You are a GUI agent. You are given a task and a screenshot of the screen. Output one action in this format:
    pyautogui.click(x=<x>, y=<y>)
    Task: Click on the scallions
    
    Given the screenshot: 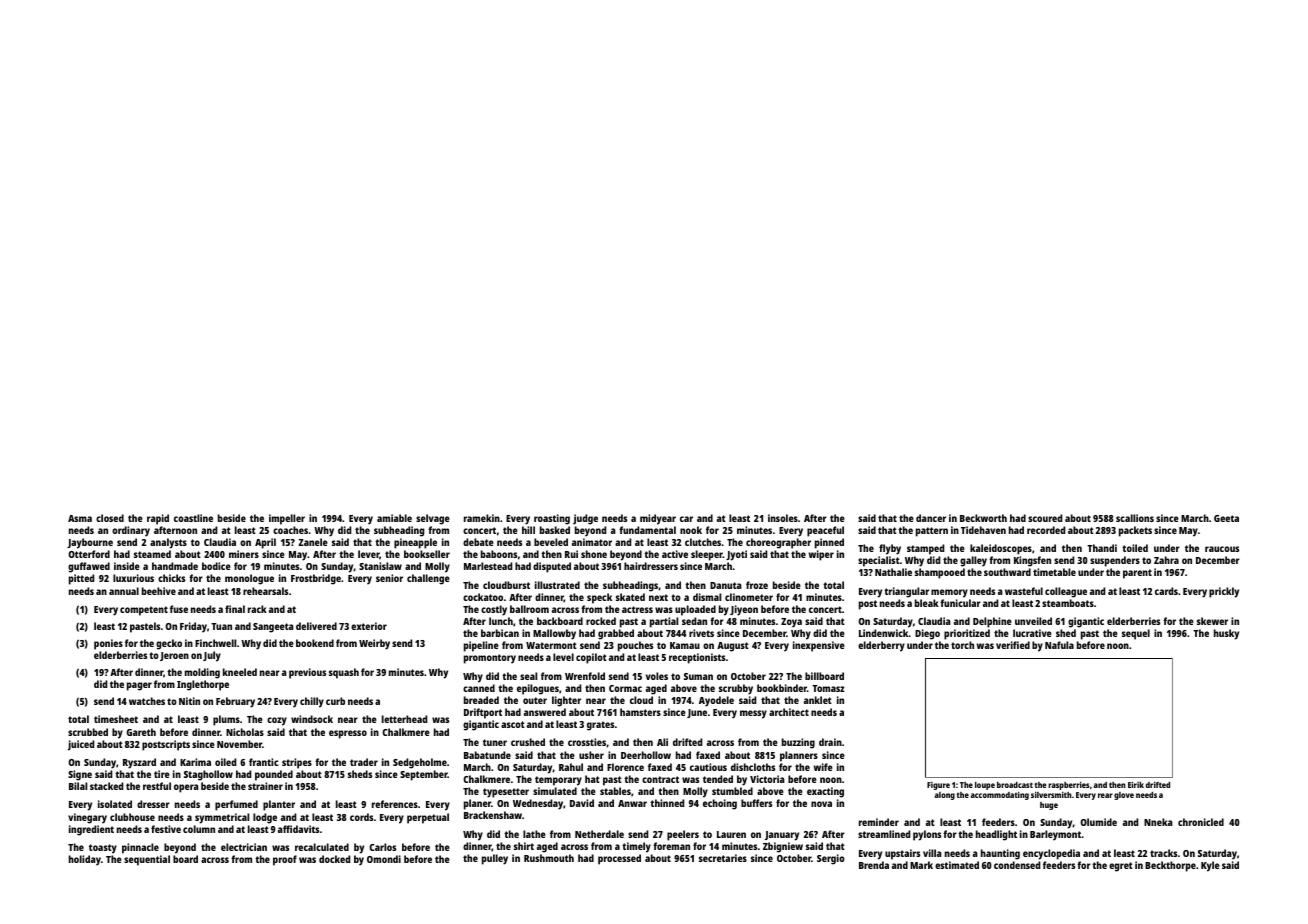 What is the action you would take?
    pyautogui.click(x=1135, y=518)
